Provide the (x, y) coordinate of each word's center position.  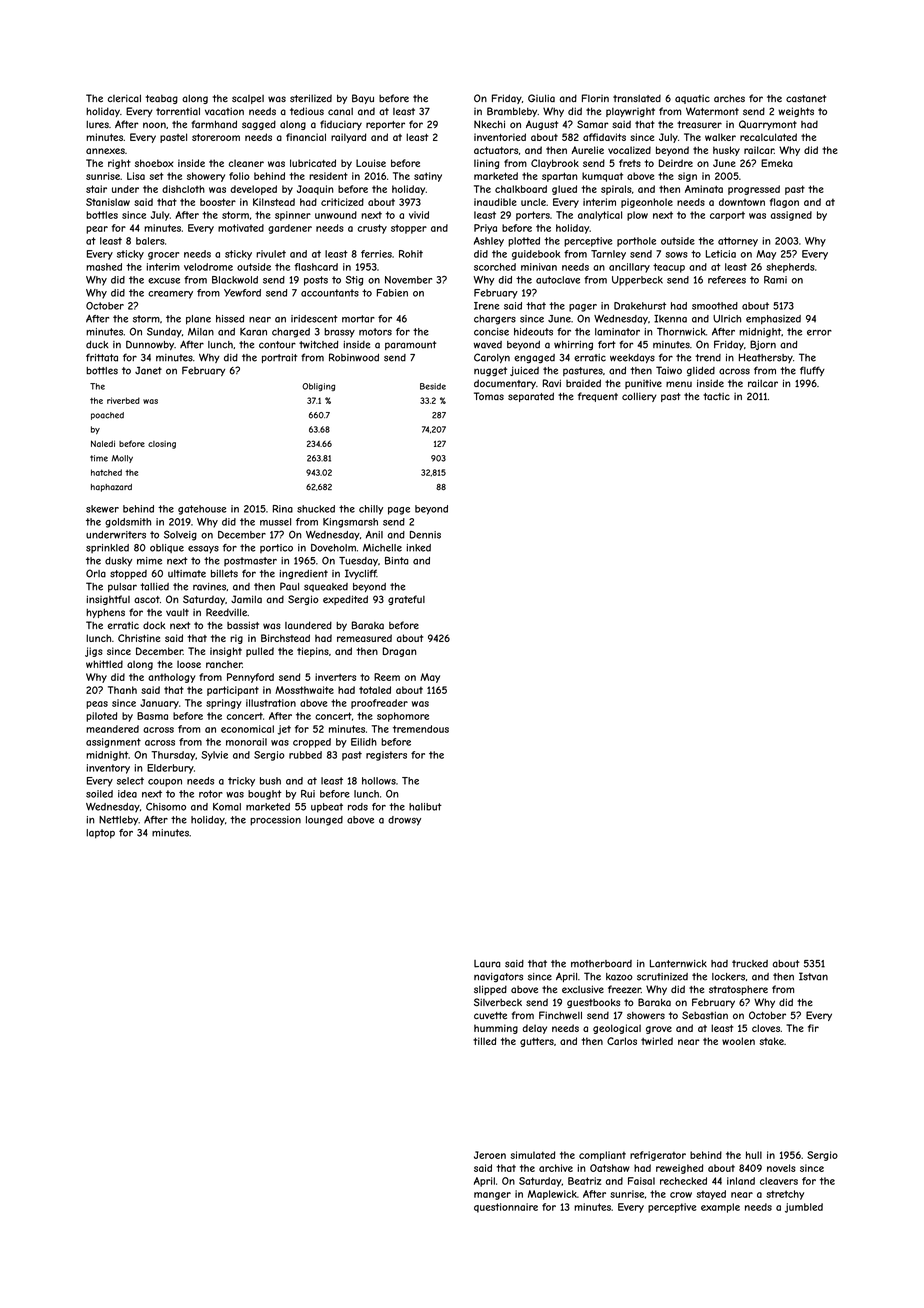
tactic (716, 396)
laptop (100, 834)
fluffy (812, 371)
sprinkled (107, 548)
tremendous (421, 729)
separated (531, 397)
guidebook (536, 255)
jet (284, 730)
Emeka (777, 163)
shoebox (154, 163)
